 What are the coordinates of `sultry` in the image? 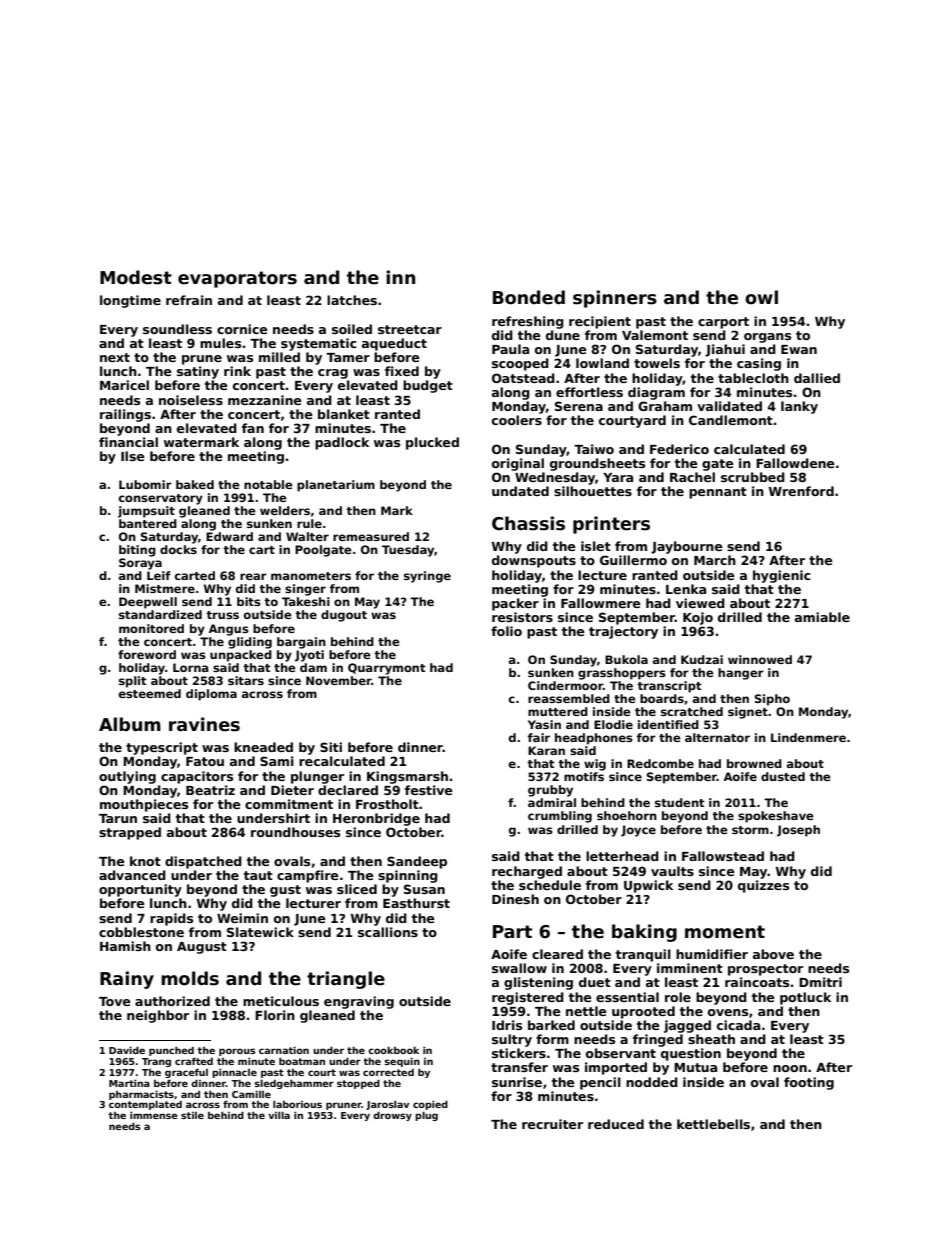 It's located at (512, 1040).
